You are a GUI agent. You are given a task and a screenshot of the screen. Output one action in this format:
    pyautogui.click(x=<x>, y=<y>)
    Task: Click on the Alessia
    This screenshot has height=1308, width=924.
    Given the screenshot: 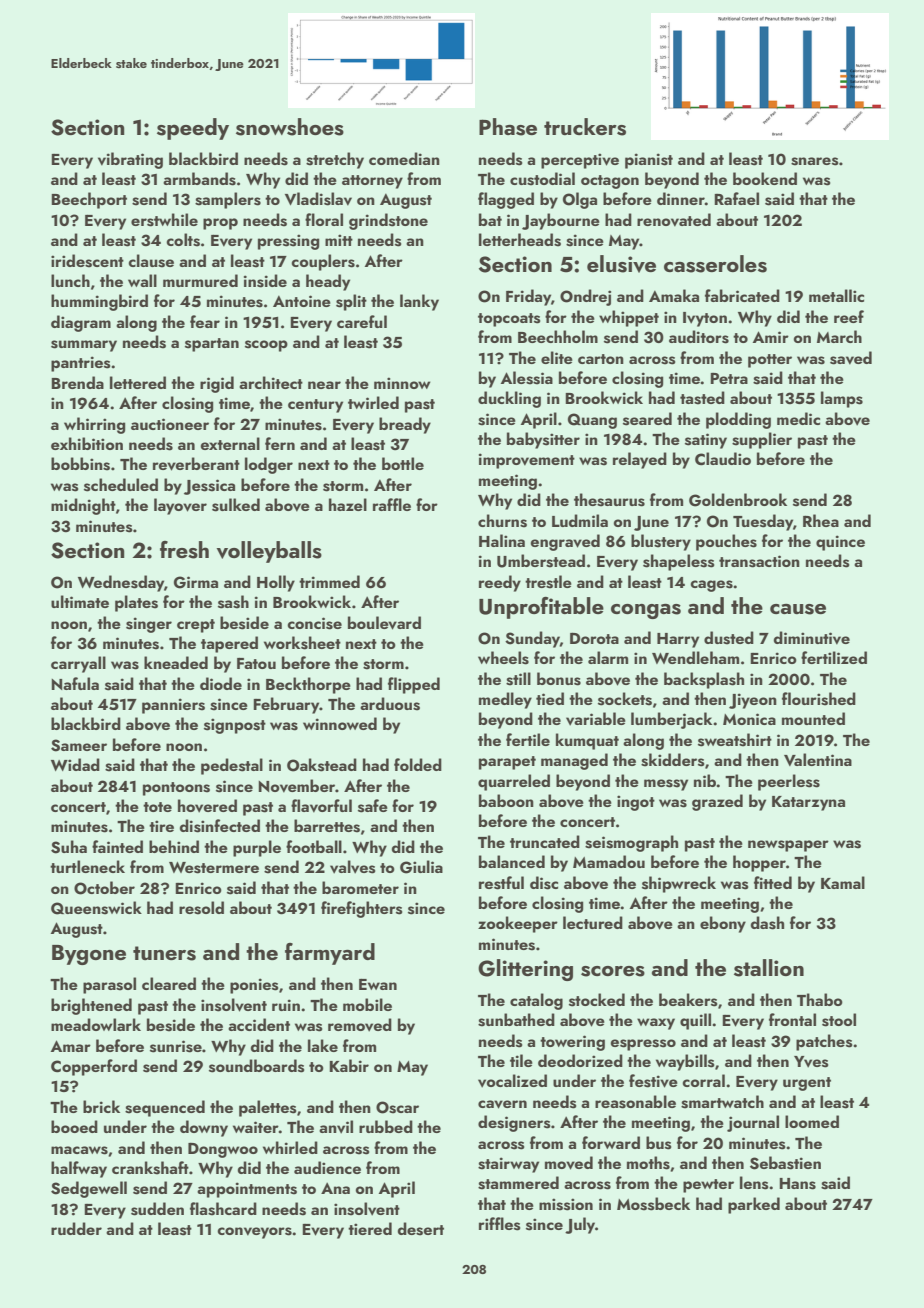 What is the action you would take?
    pyautogui.click(x=527, y=378)
